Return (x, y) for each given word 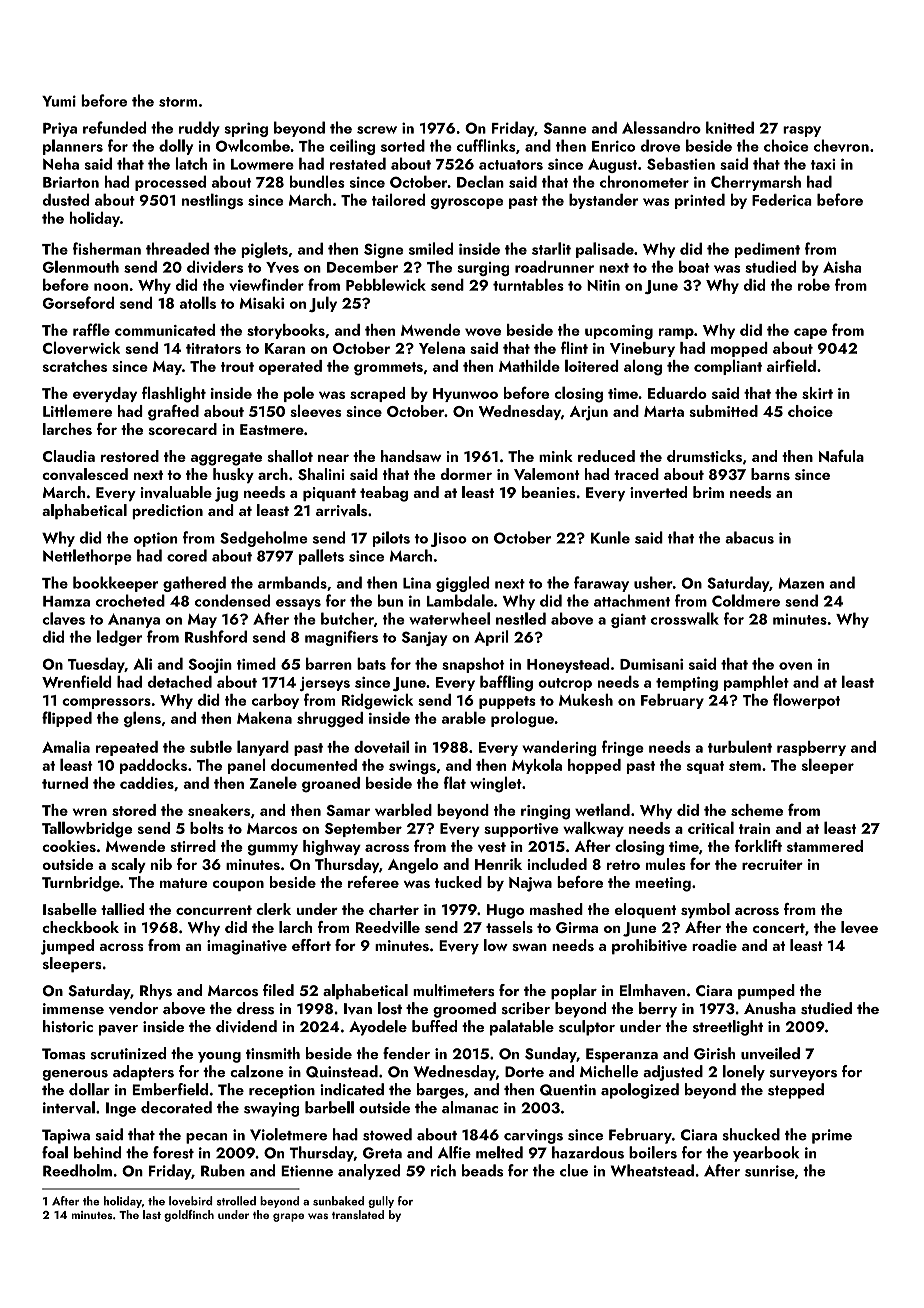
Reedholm (77, 1170)
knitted (730, 127)
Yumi (59, 101)
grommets (388, 369)
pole (299, 394)
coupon (238, 885)
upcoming (619, 332)
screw (377, 130)
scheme (757, 810)
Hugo (505, 911)
